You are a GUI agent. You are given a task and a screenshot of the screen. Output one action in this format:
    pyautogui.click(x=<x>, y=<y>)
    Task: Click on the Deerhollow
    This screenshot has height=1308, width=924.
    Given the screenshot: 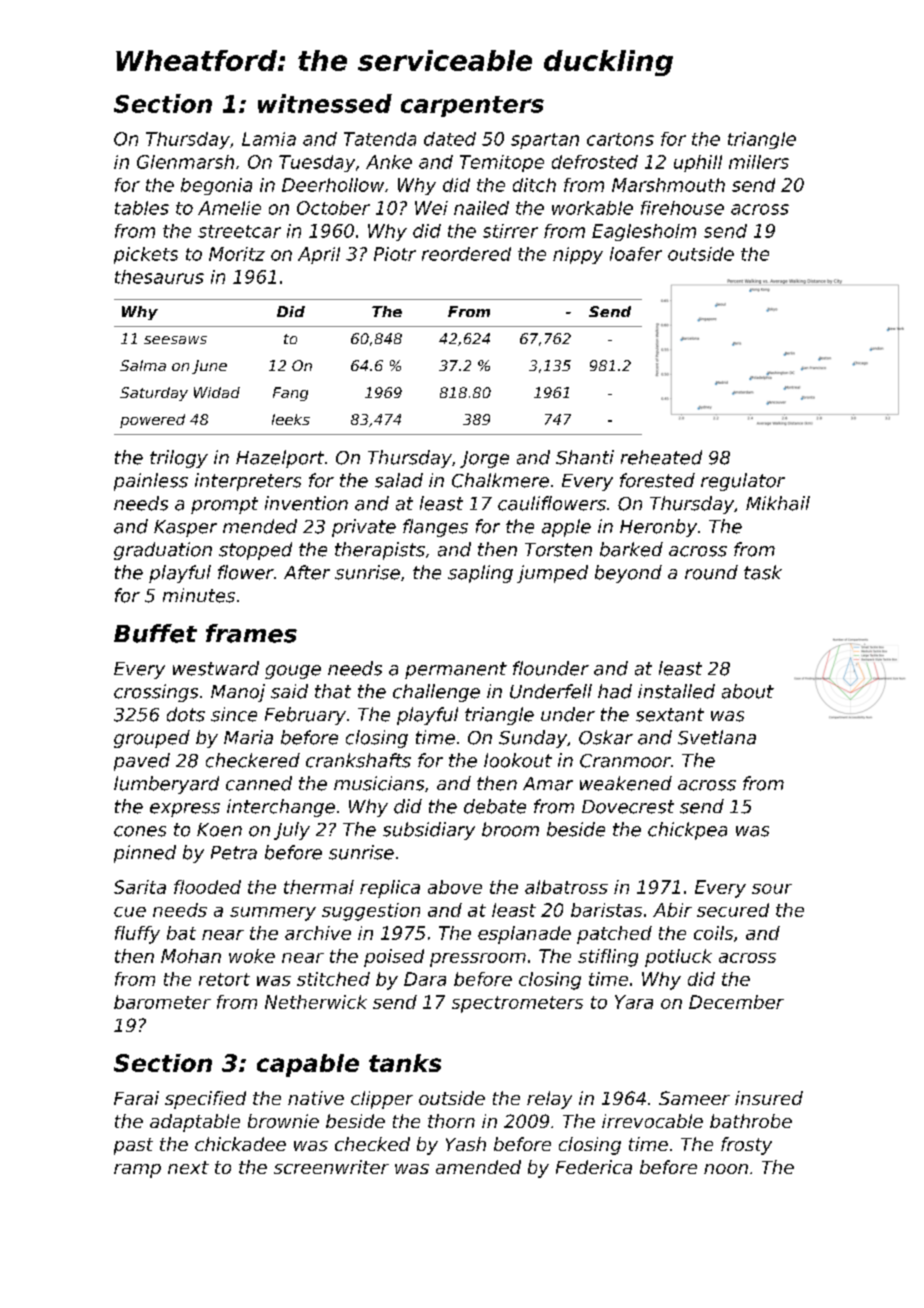 What is the action you would take?
    pyautogui.click(x=333, y=185)
